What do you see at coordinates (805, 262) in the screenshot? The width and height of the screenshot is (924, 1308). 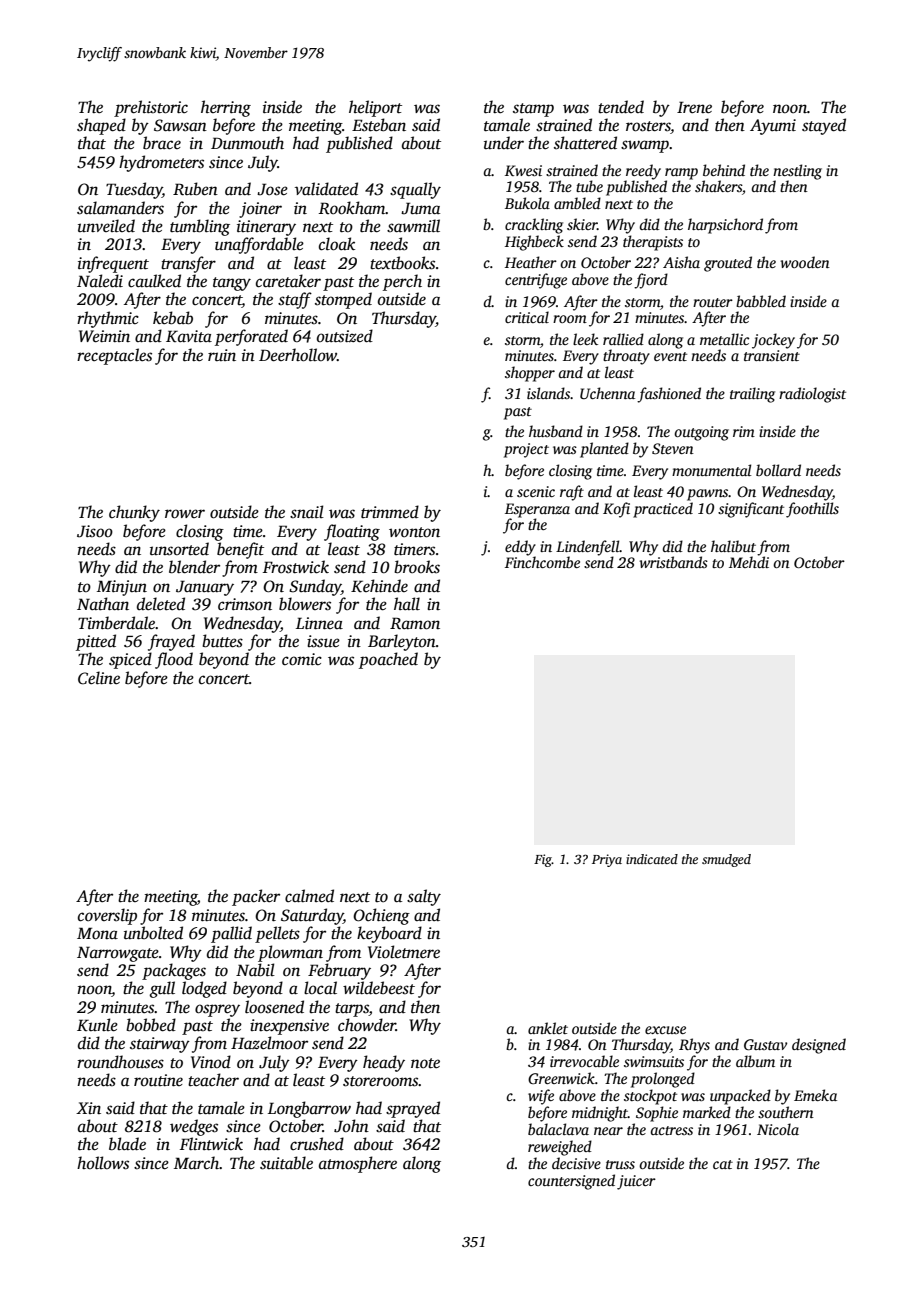 I see `wooden` at bounding box center [805, 262].
